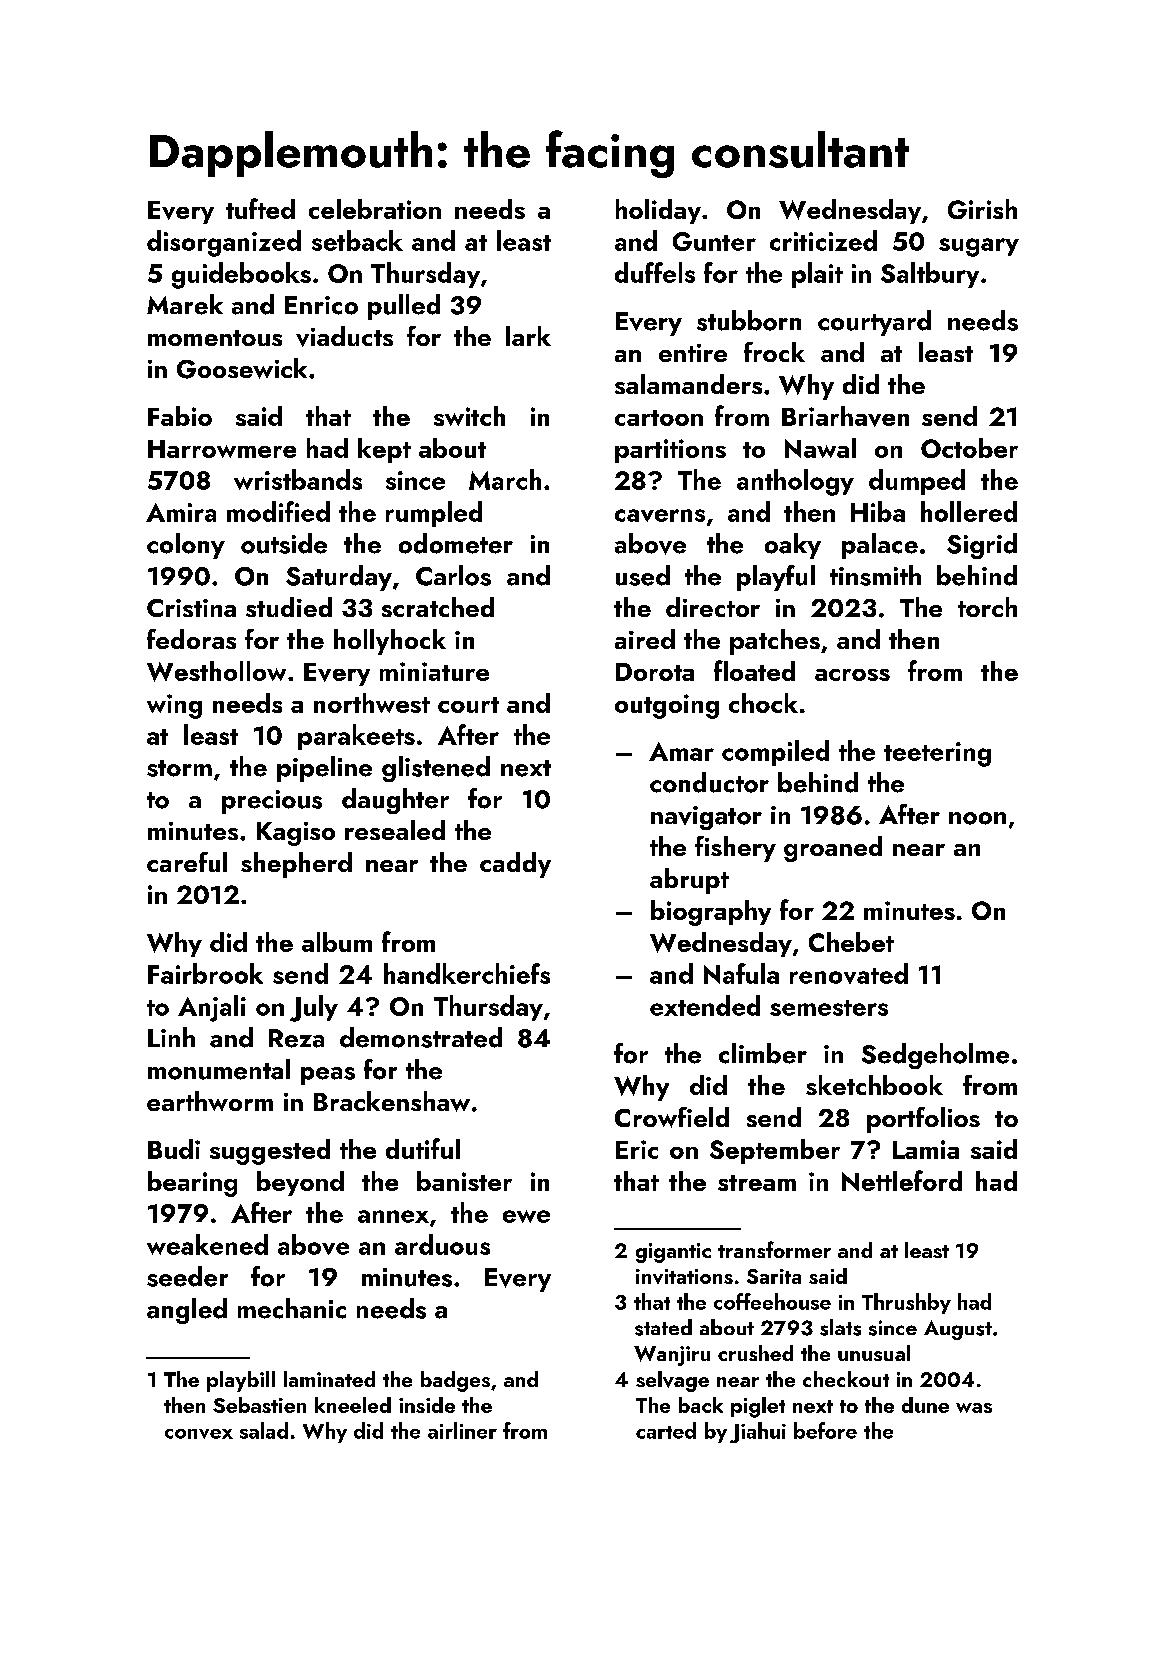 The width and height of the document is (1165, 1654). I want to click on mechanic, so click(292, 1308).
